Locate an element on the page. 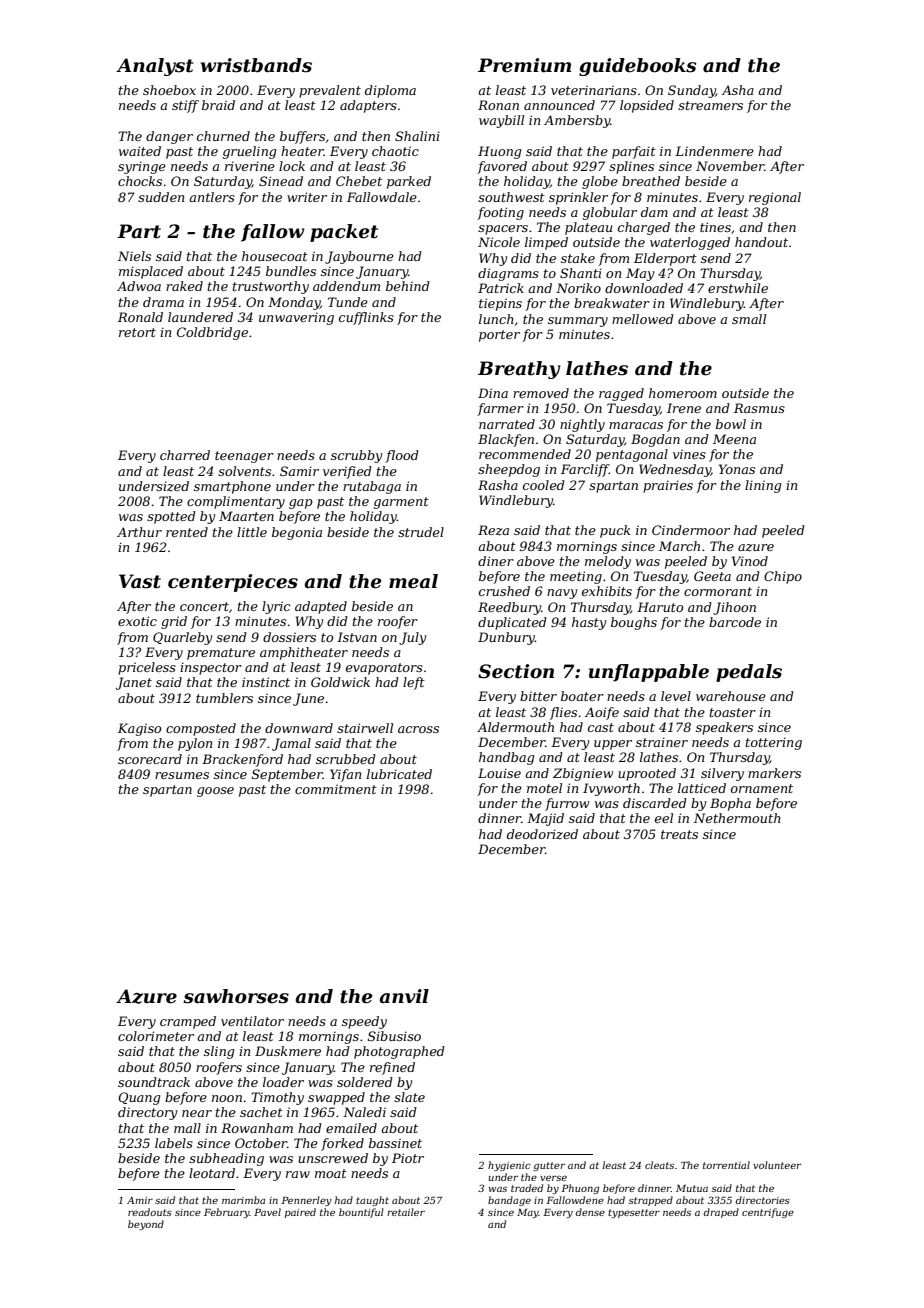 This document has width=924, height=1308. diploma is located at coordinates (390, 91).
